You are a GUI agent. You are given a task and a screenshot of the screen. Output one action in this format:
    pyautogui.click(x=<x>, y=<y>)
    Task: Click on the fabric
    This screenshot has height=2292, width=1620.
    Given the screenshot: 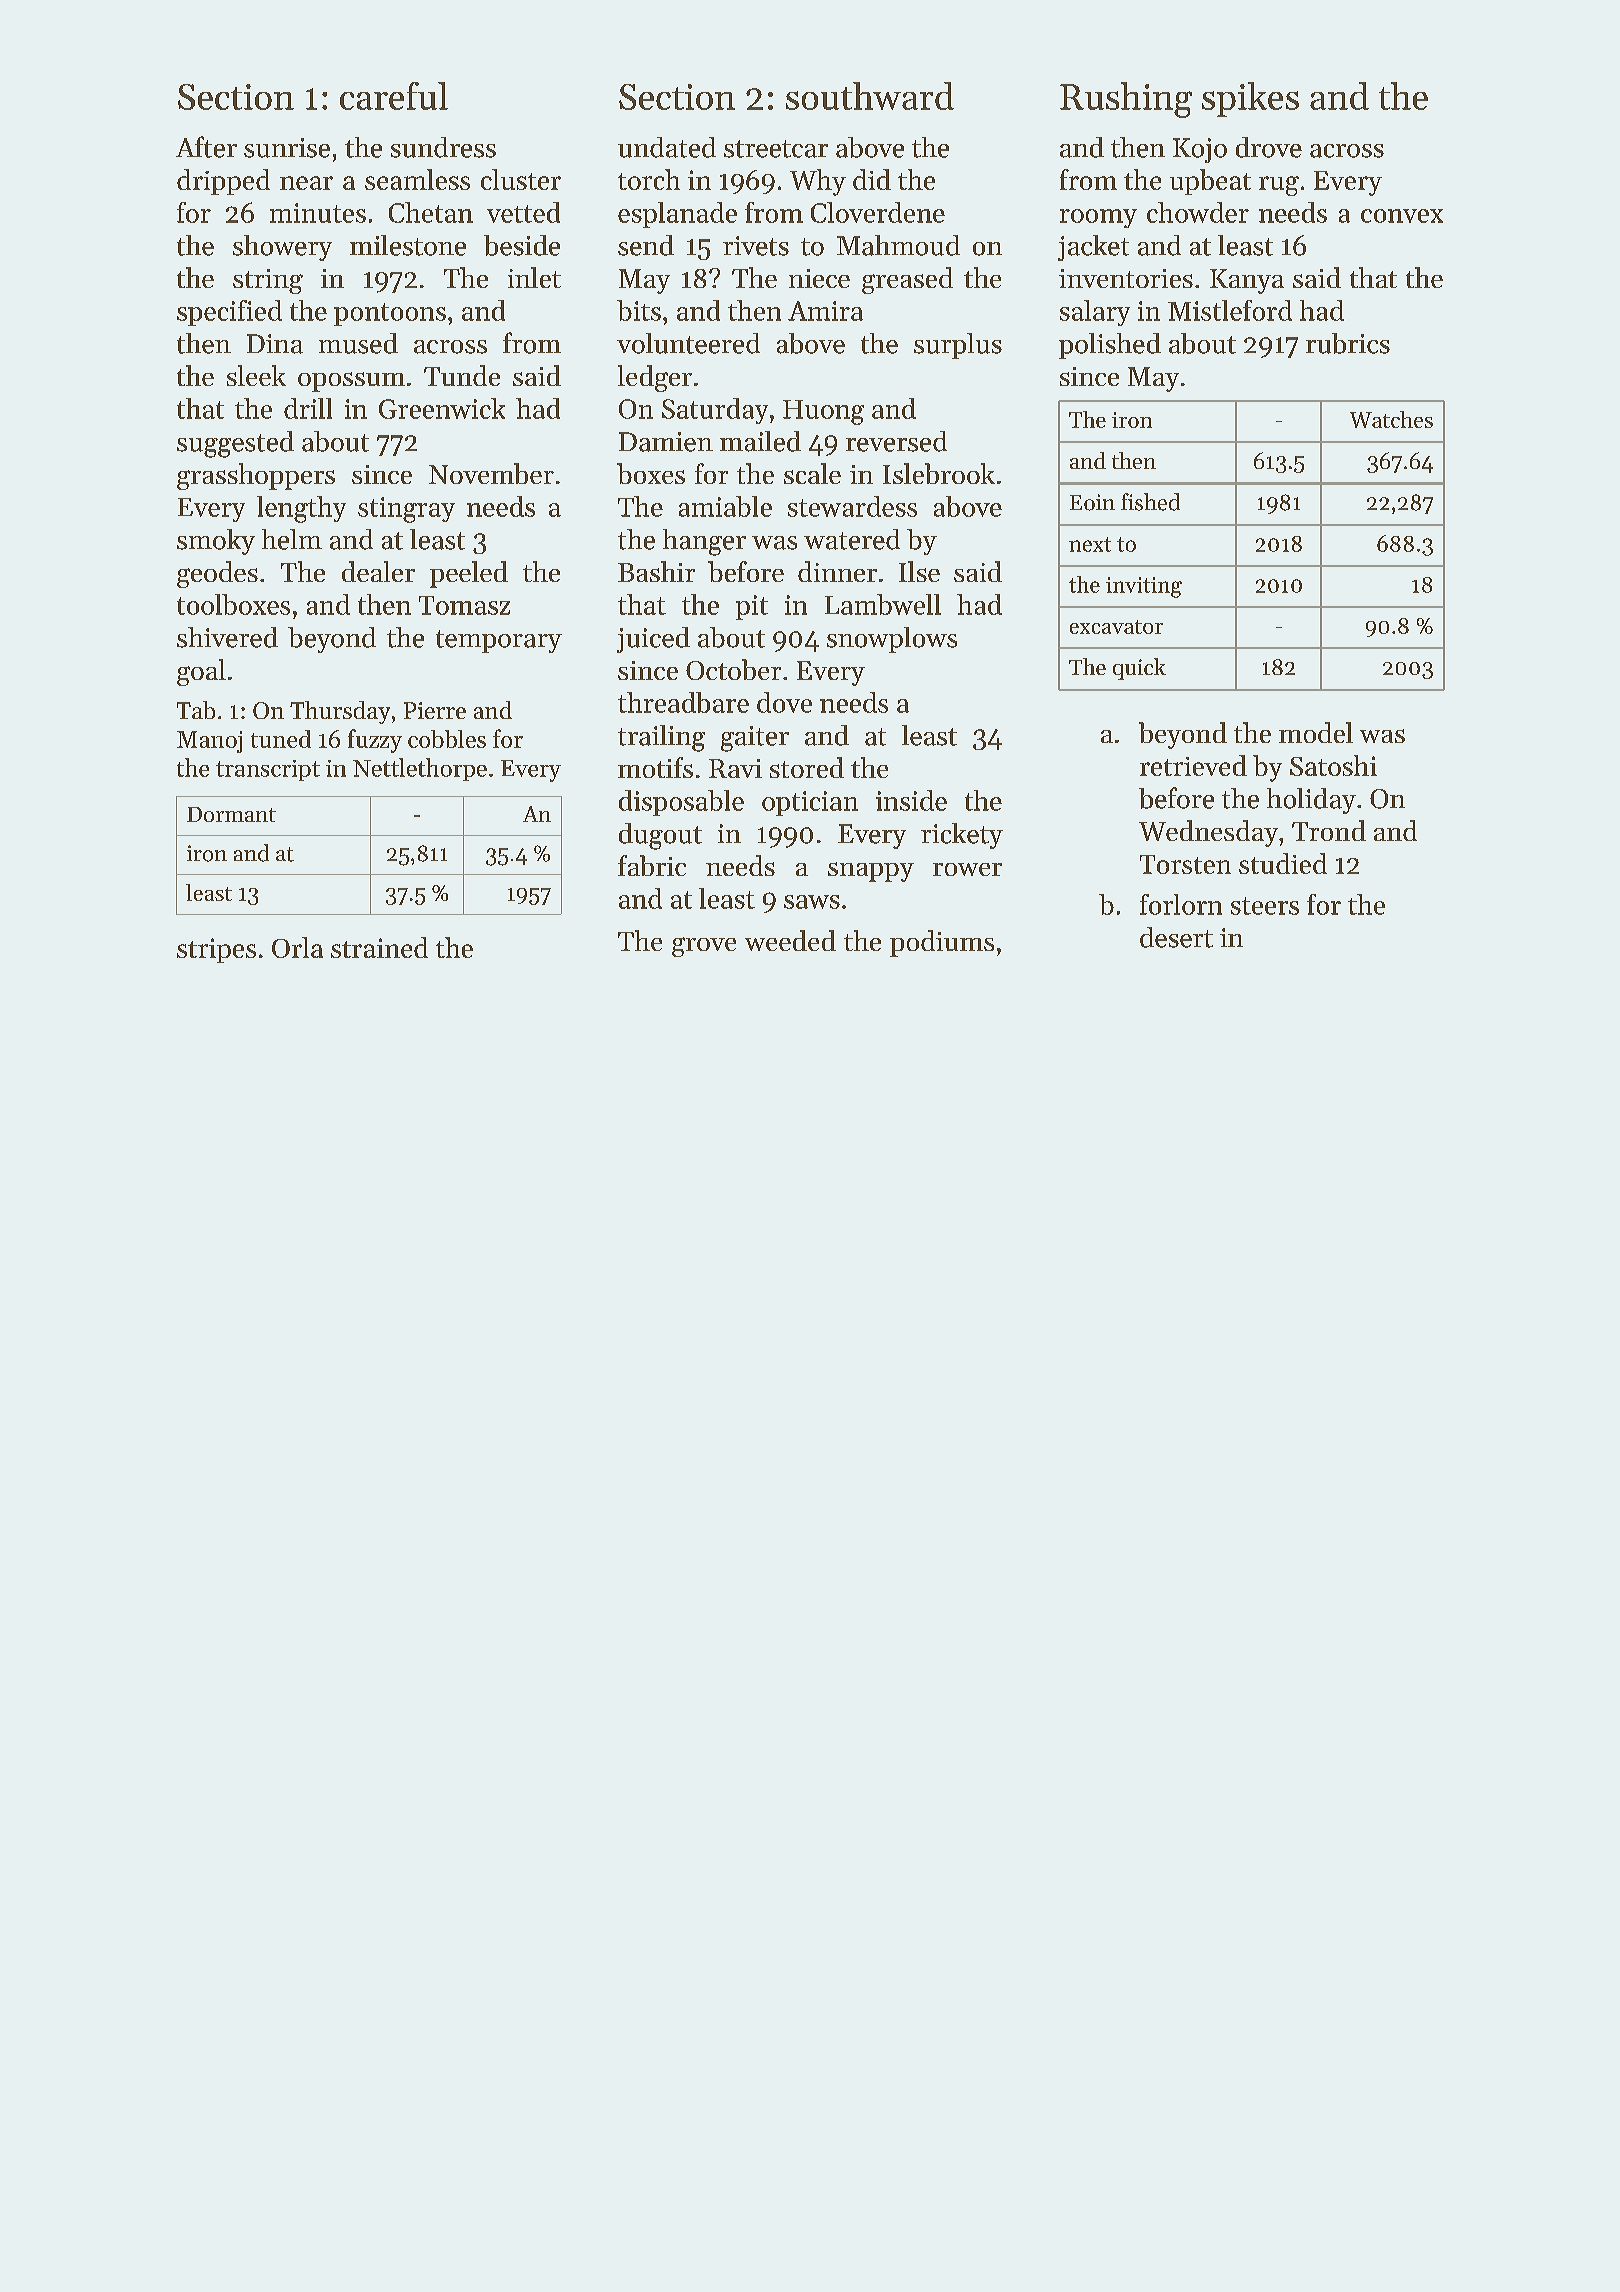 What is the action you would take?
    pyautogui.click(x=652, y=865)
